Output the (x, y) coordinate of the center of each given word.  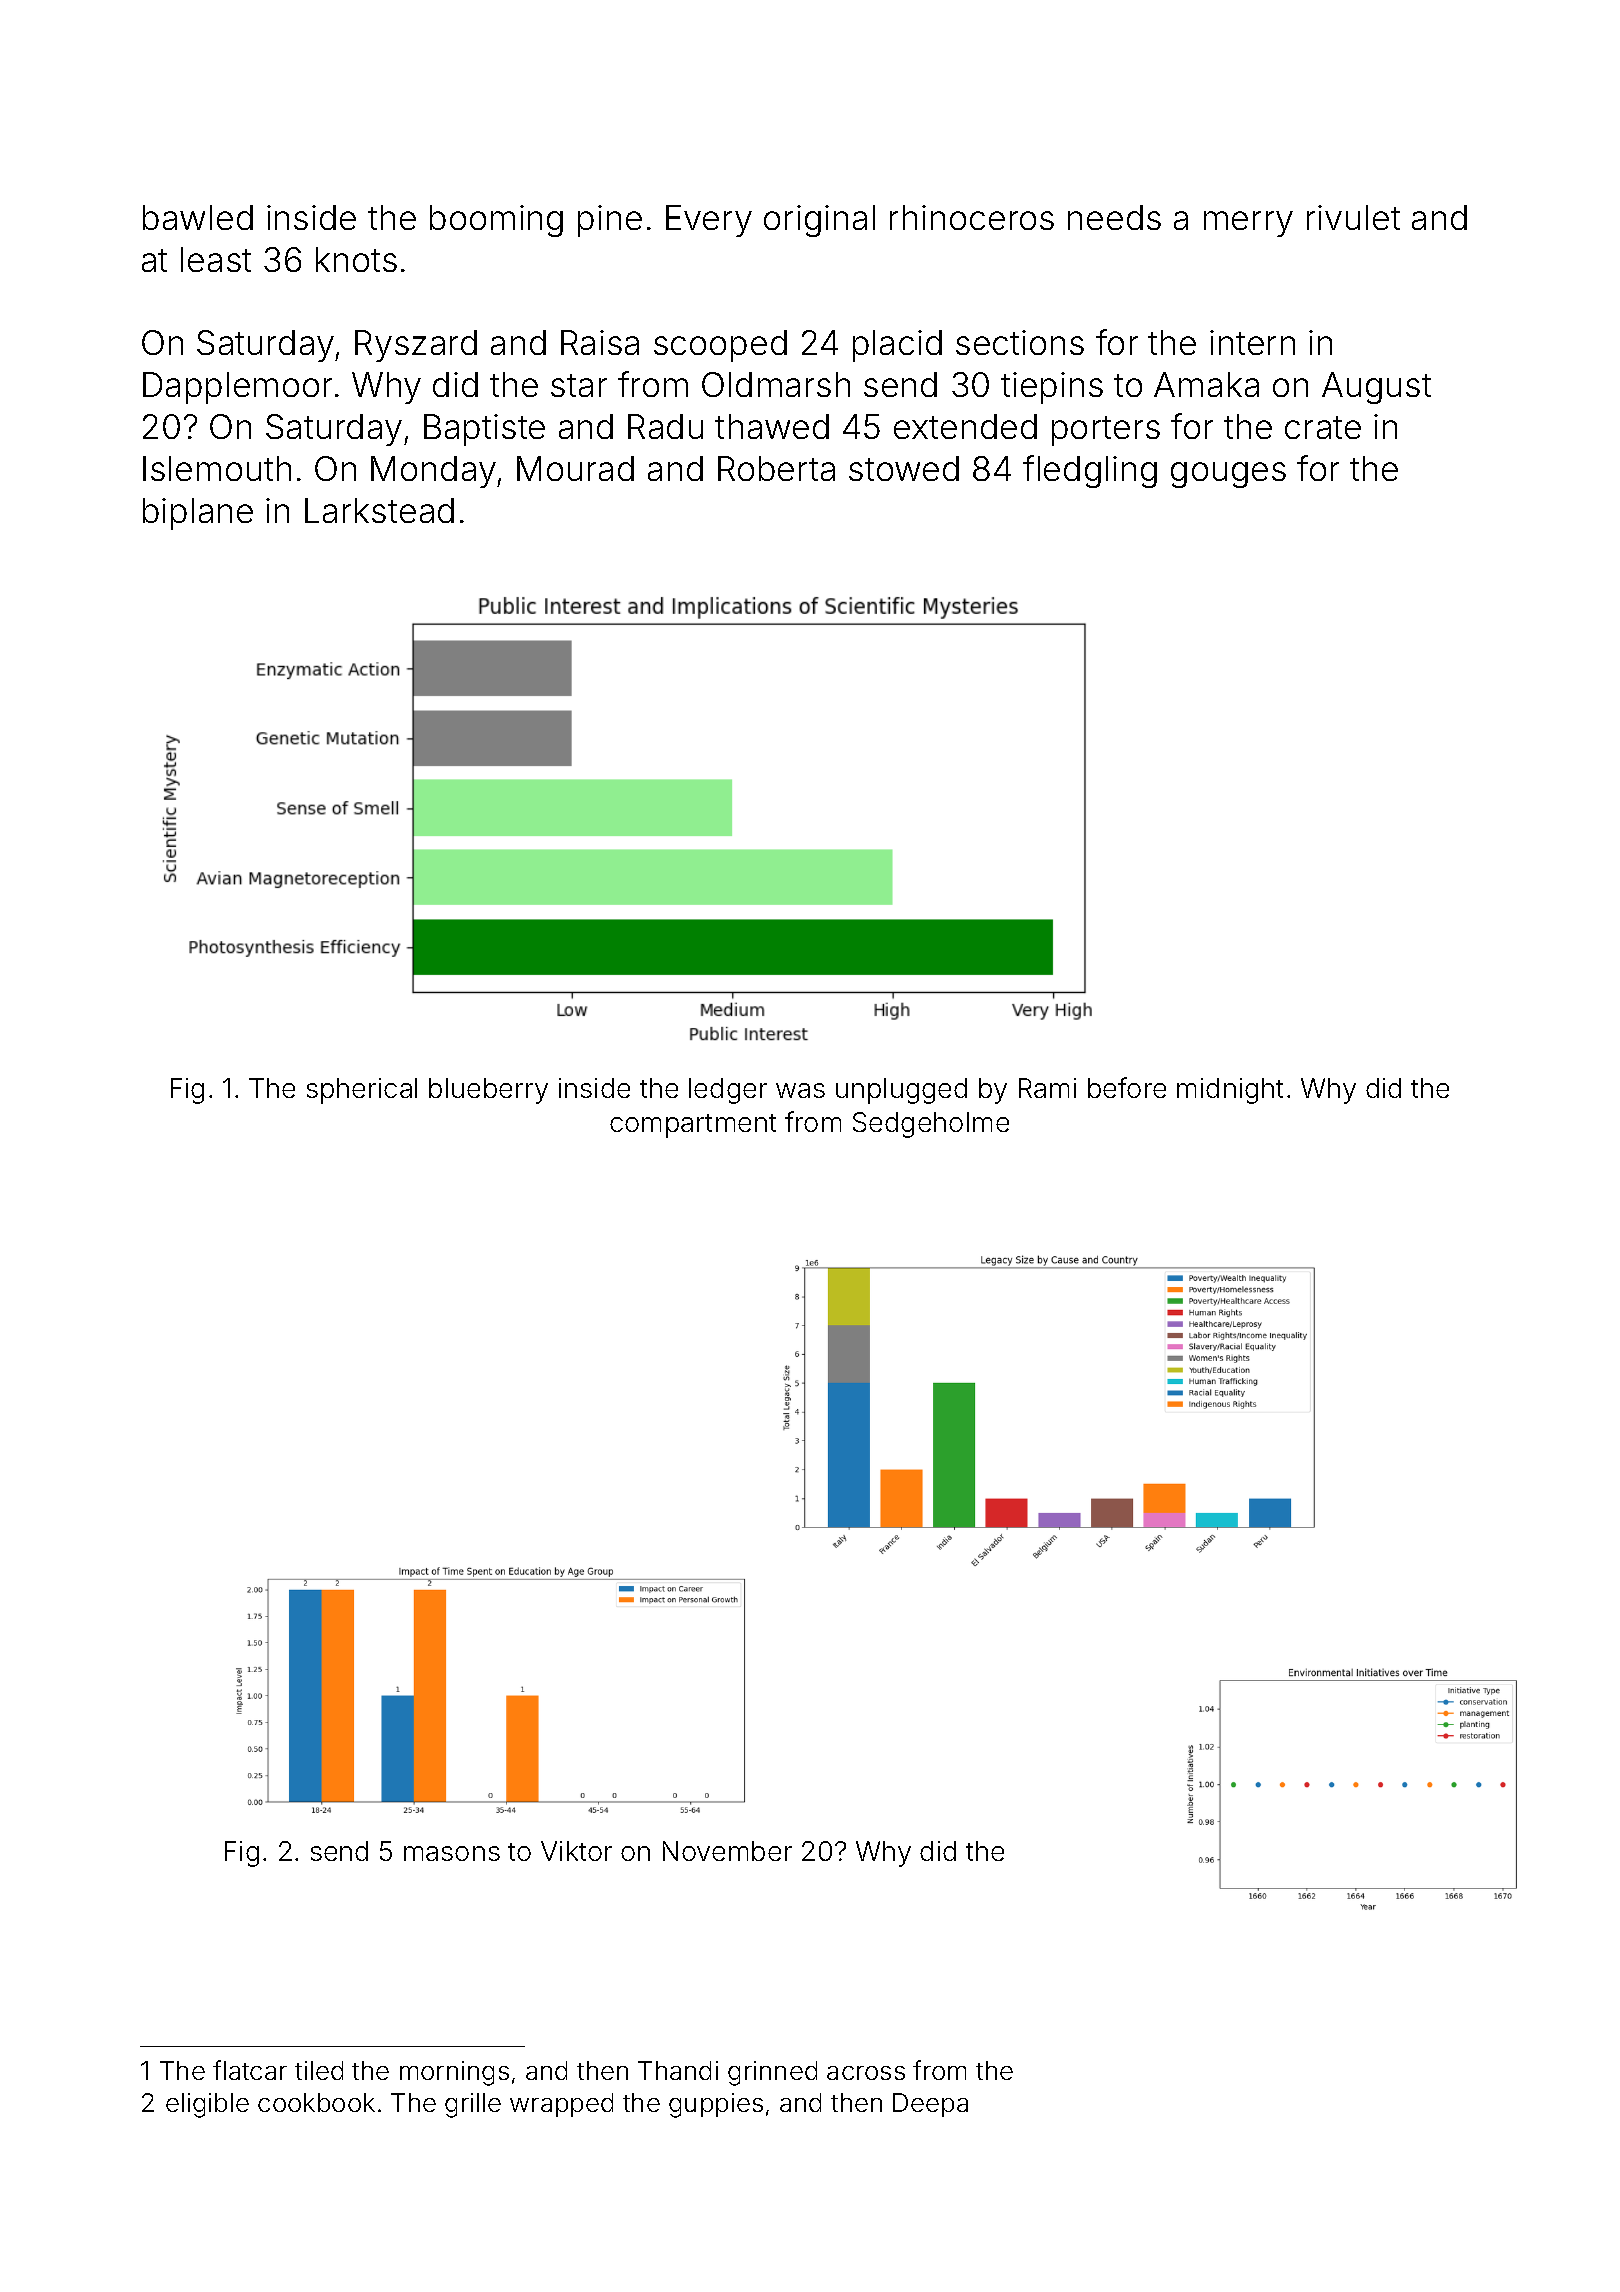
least (216, 259)
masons (452, 1853)
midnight (1230, 1091)
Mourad (575, 468)
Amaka (1206, 384)
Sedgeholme (931, 1125)
